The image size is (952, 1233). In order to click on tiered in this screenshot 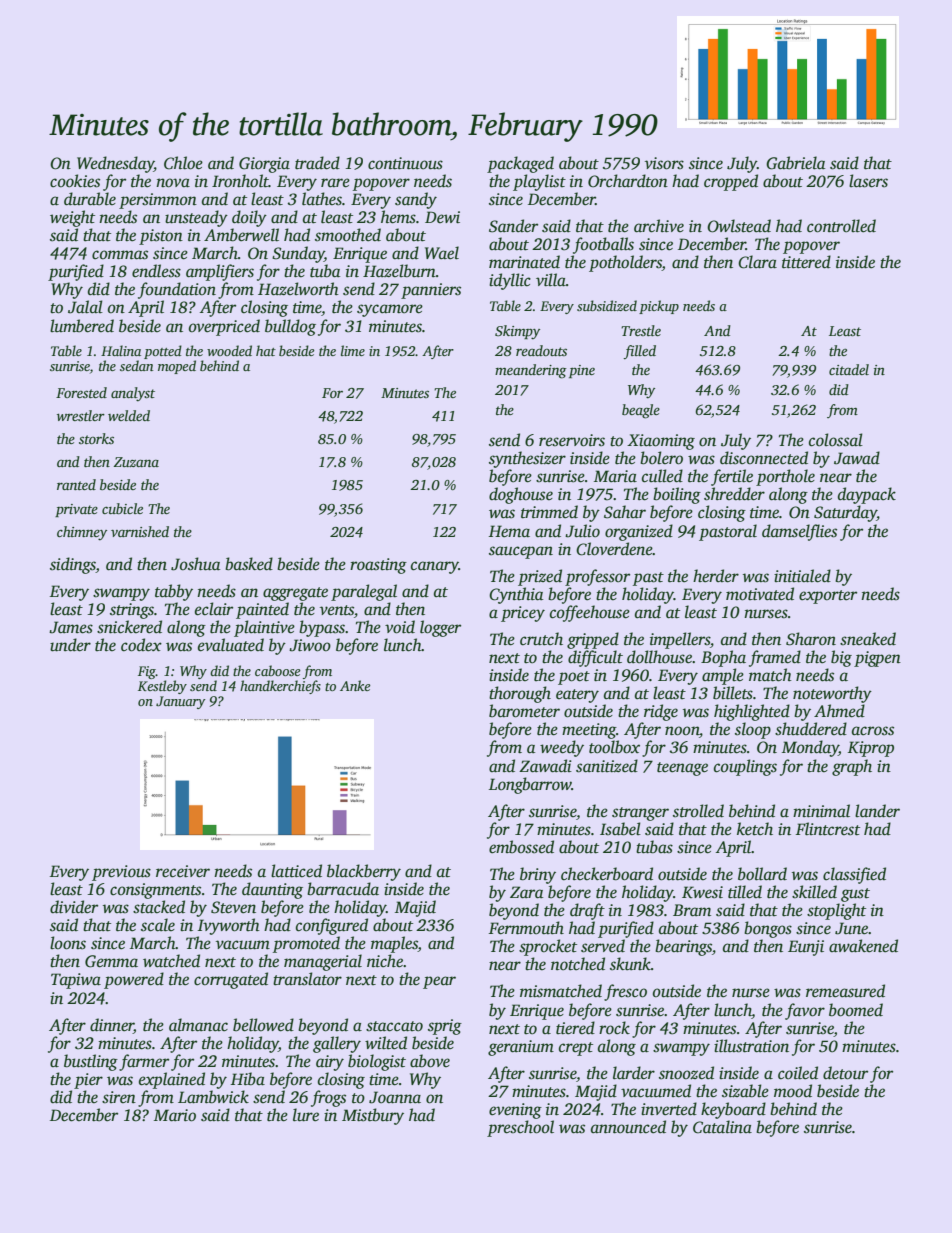, I will do `click(575, 1028)`.
